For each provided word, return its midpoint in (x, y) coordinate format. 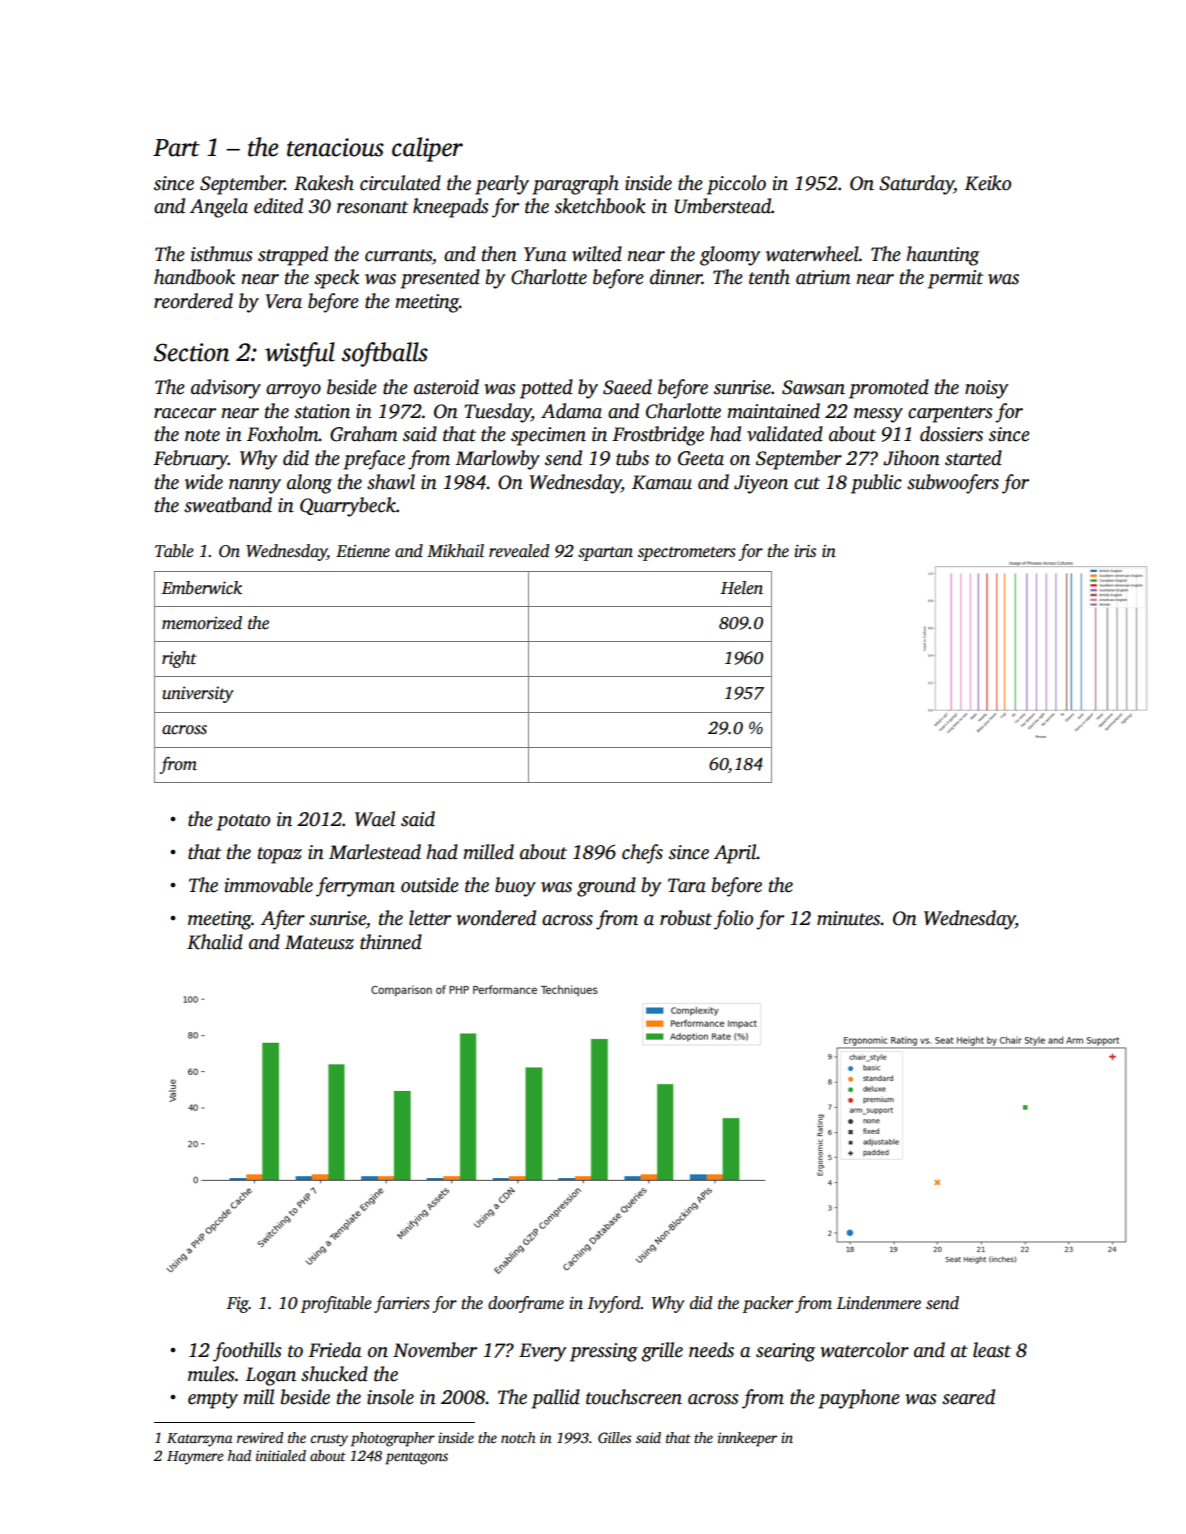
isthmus (222, 254)
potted (546, 389)
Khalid (215, 942)
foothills (247, 1352)
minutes (849, 918)
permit (955, 279)
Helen (741, 588)
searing (785, 1352)
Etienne (363, 551)
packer (767, 1304)
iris (805, 551)
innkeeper (747, 1439)
